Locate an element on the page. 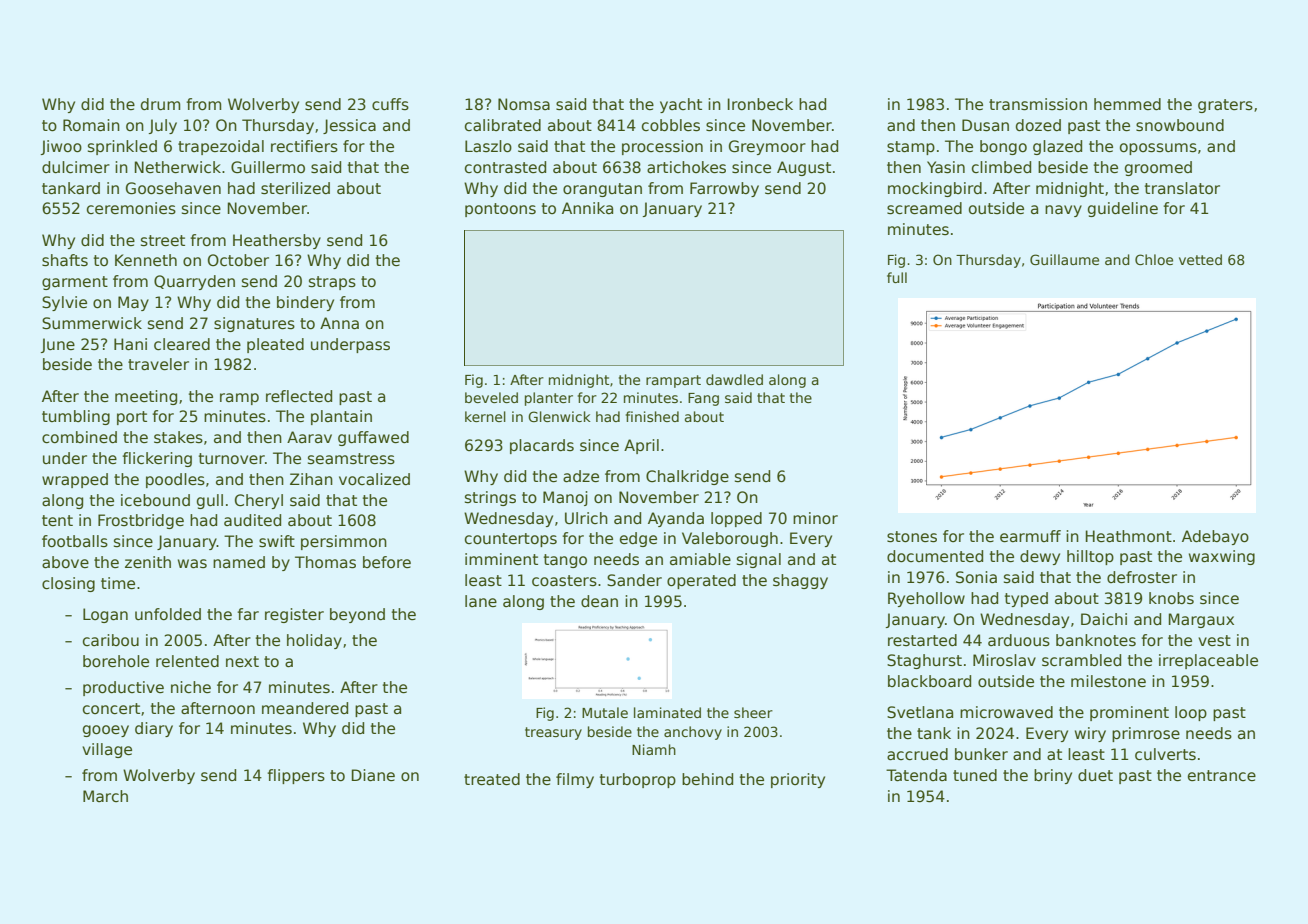  flippers is located at coordinates (296, 776).
